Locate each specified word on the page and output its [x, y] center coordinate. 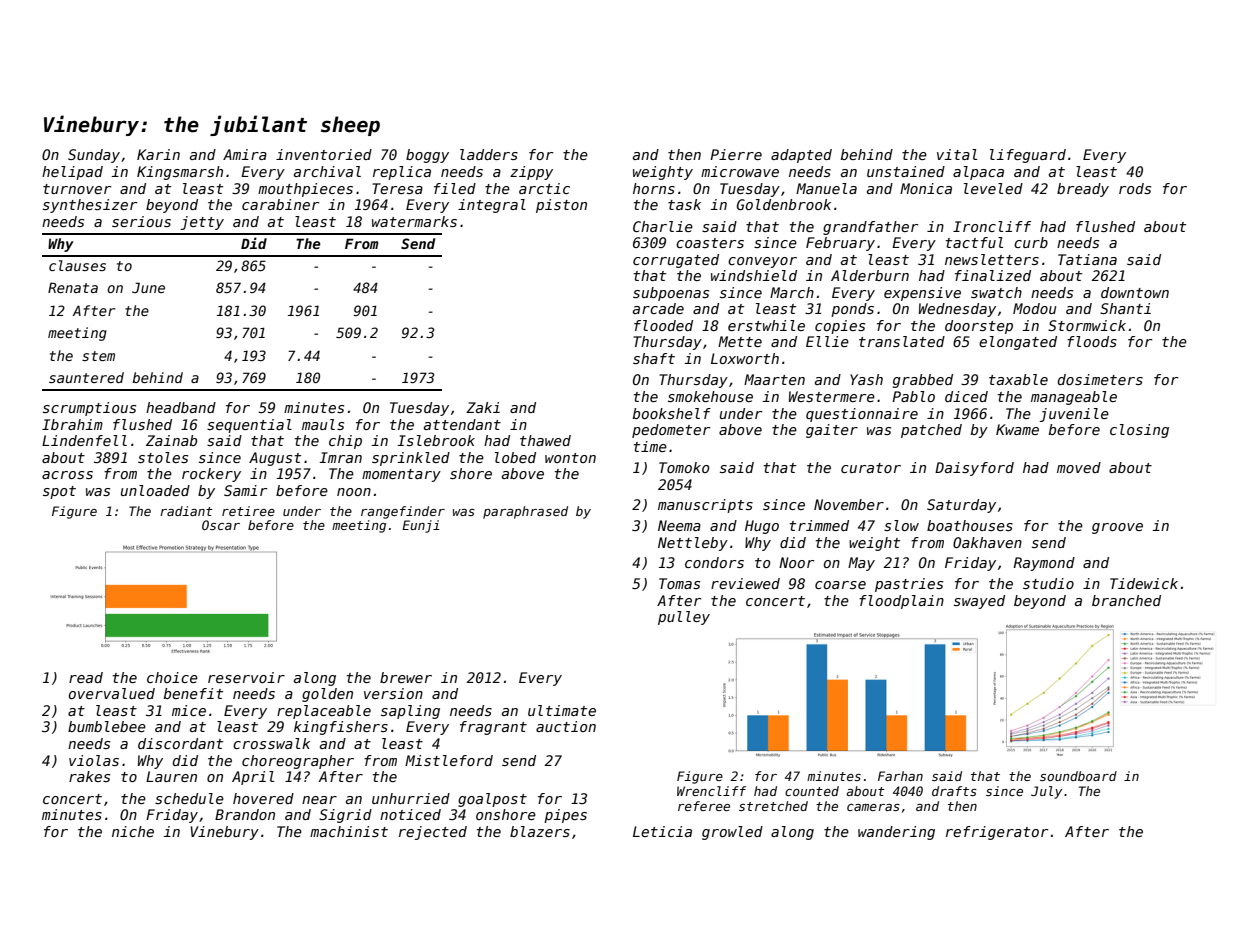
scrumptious [89, 409]
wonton [570, 458]
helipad [72, 173]
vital [957, 154]
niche [133, 831]
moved [1079, 467]
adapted [801, 156]
